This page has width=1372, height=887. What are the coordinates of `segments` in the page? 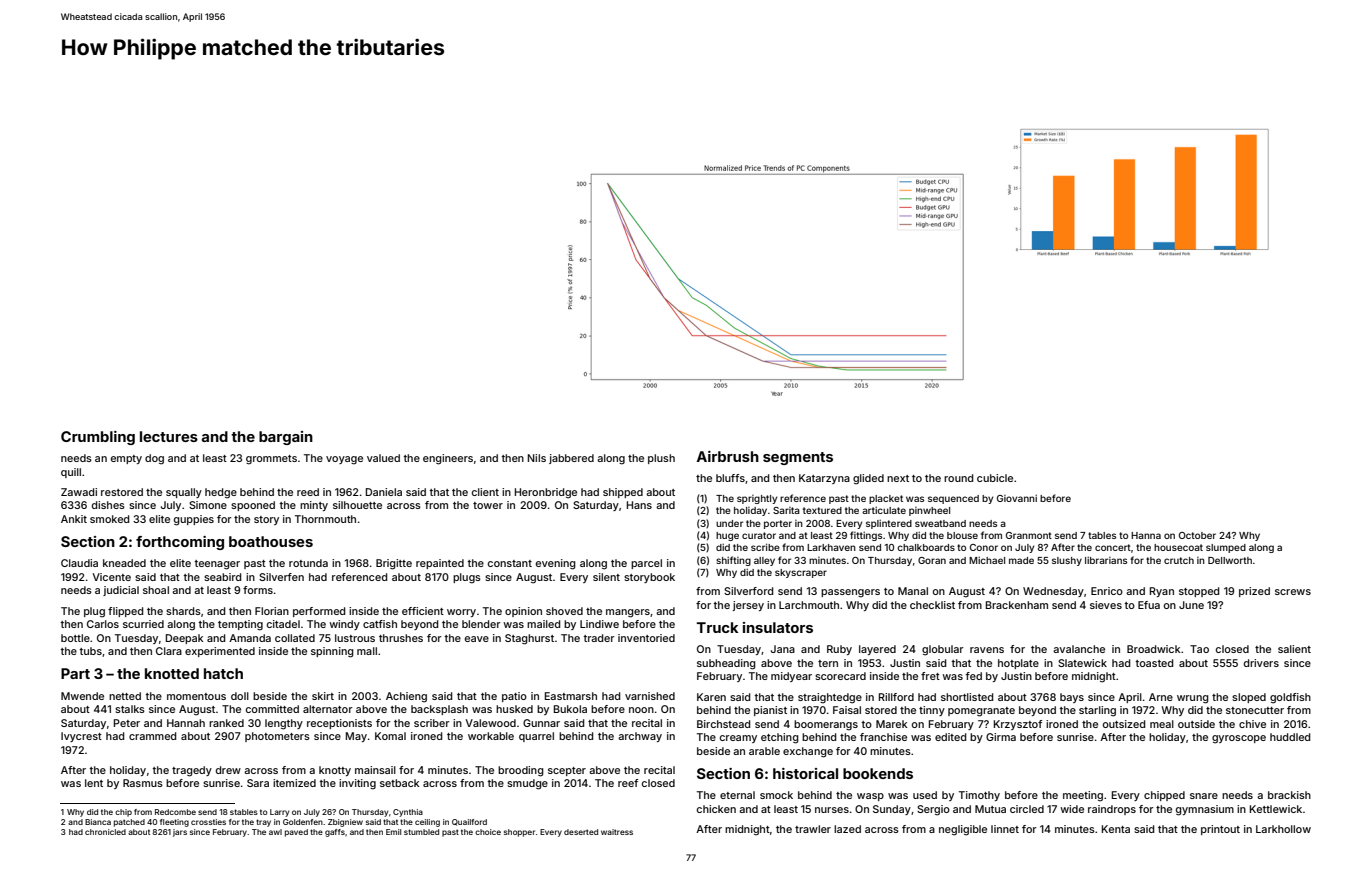 It's located at (798, 458).
